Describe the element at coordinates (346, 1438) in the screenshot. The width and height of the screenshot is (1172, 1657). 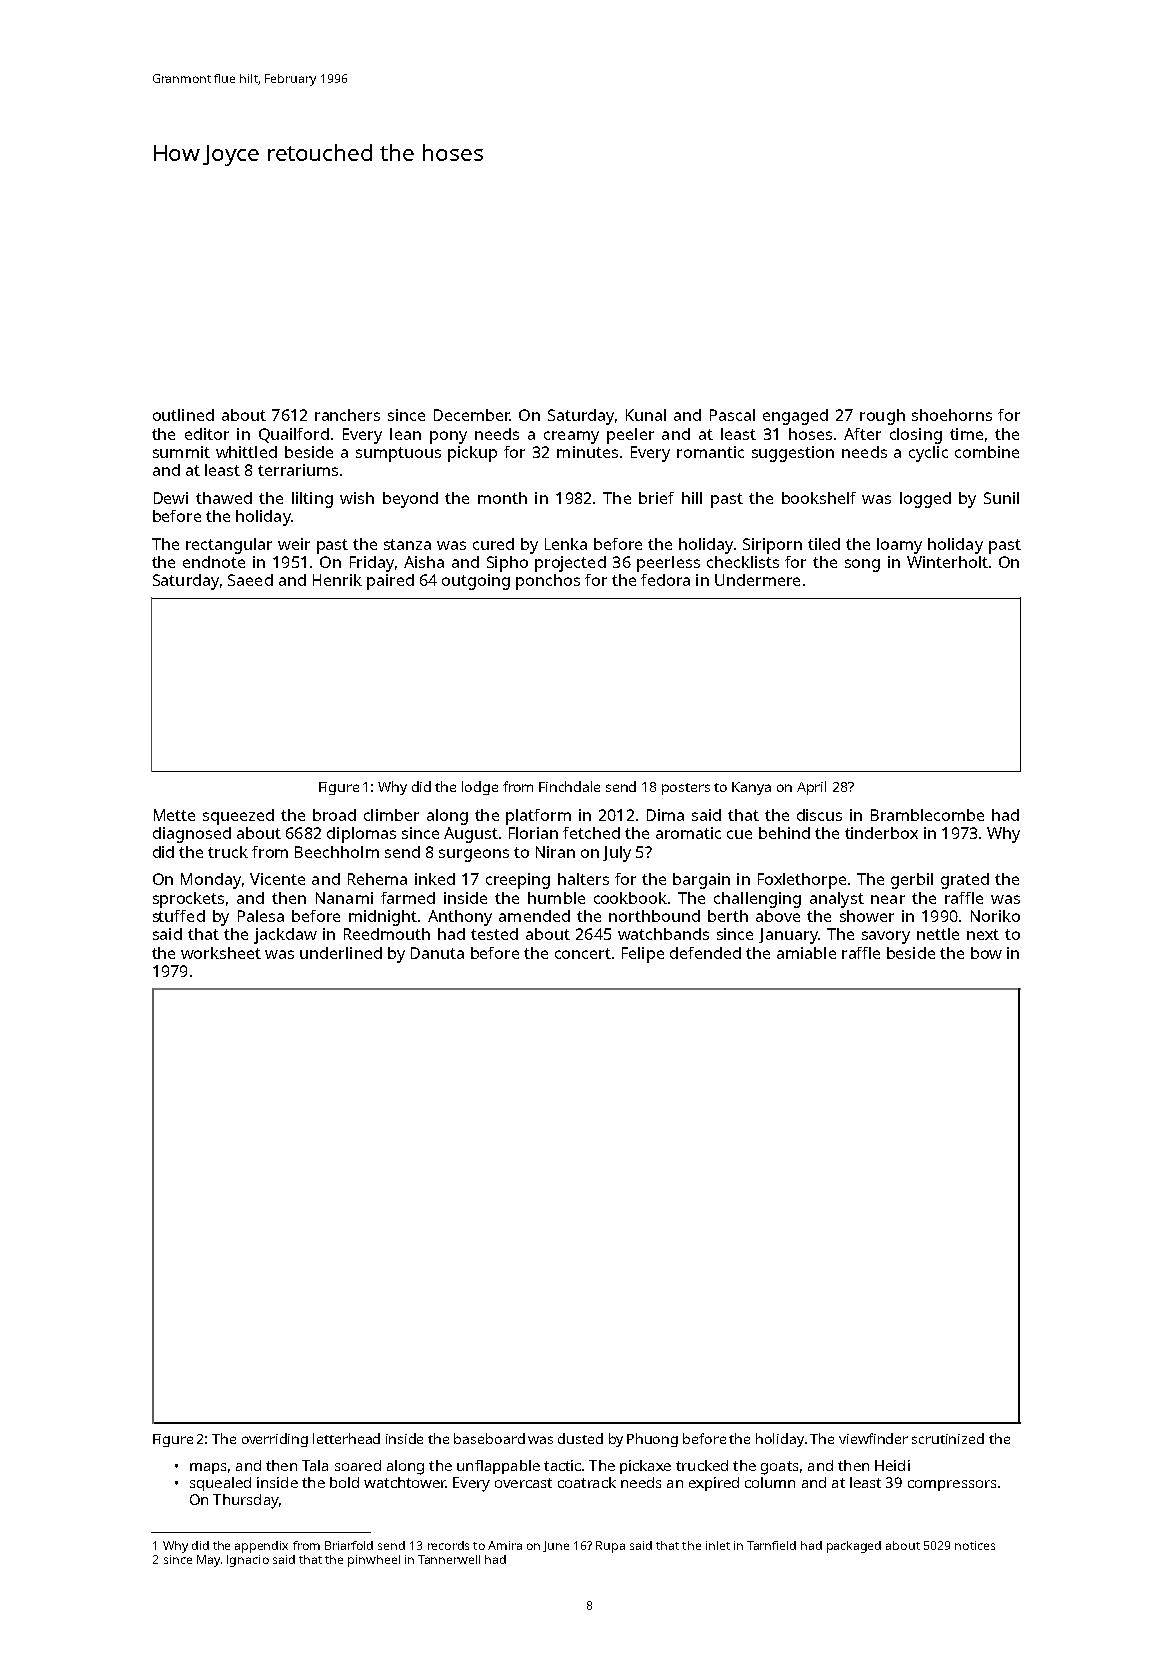
I see `letterhead` at that location.
